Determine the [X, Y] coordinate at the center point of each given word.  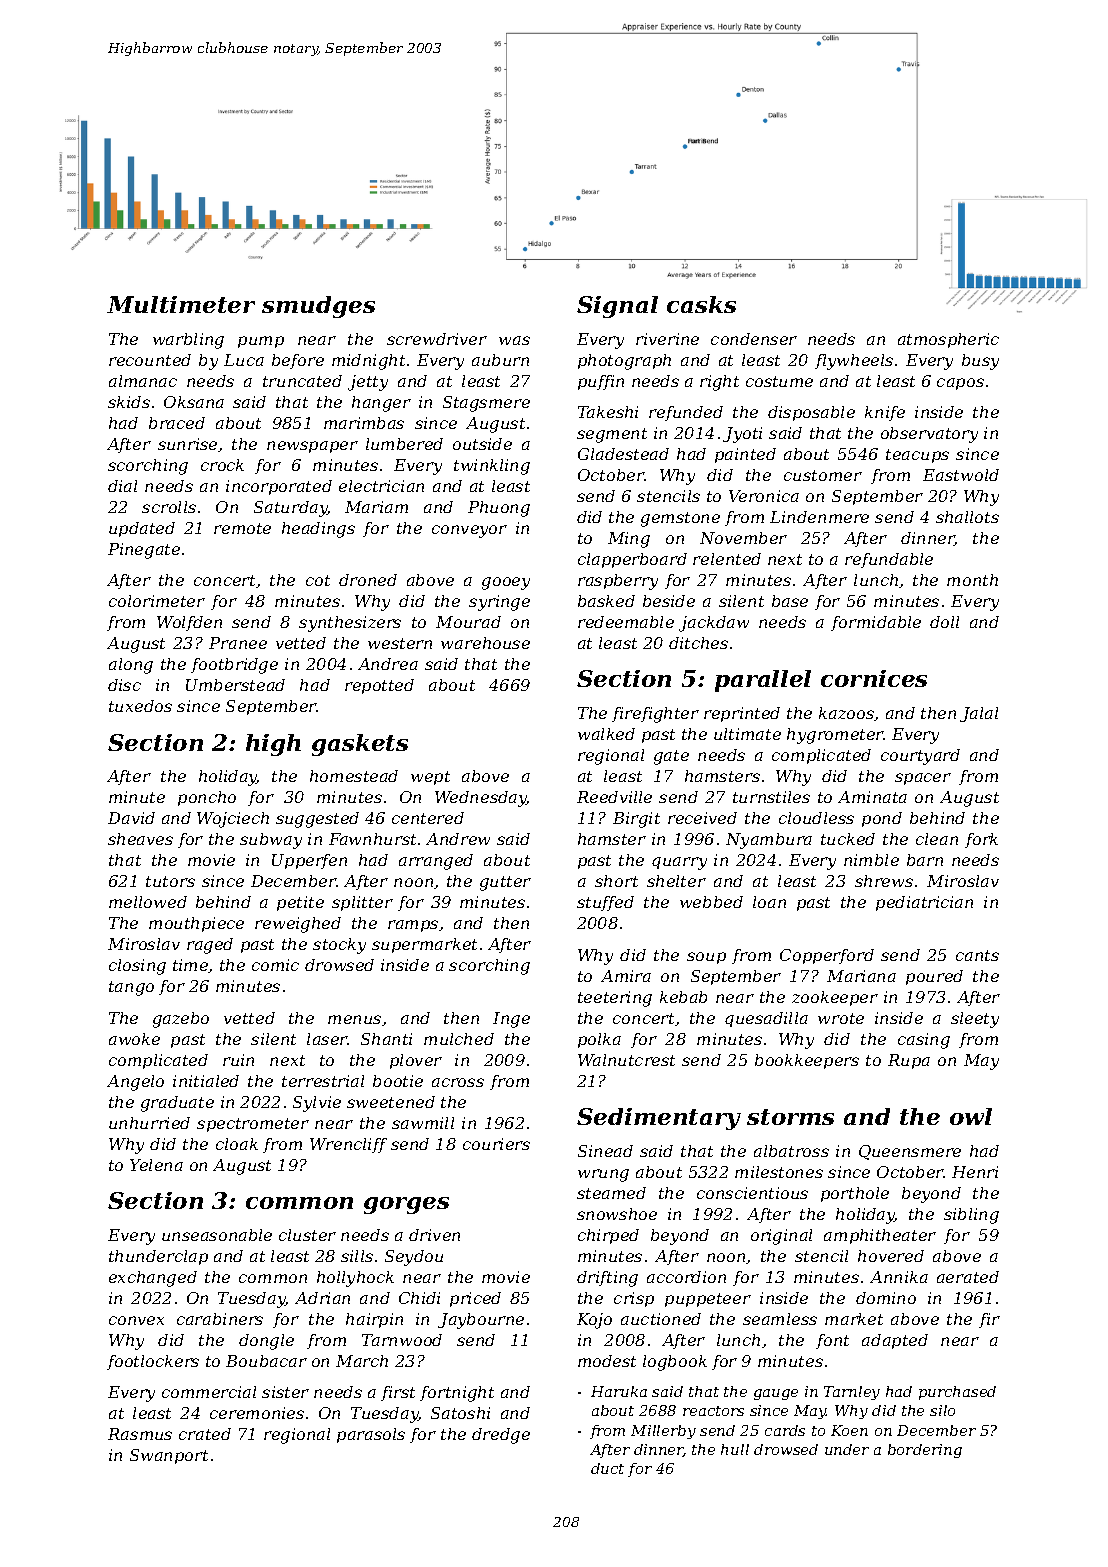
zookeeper [835, 998]
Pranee [238, 643]
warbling [188, 341]
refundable [889, 560]
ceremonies [257, 1413]
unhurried [149, 1123]
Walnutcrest [626, 1060]
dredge [501, 1436]
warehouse [485, 643]
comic [275, 965]
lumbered [404, 444]
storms [790, 1117]
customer [823, 475]
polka [599, 1040]
